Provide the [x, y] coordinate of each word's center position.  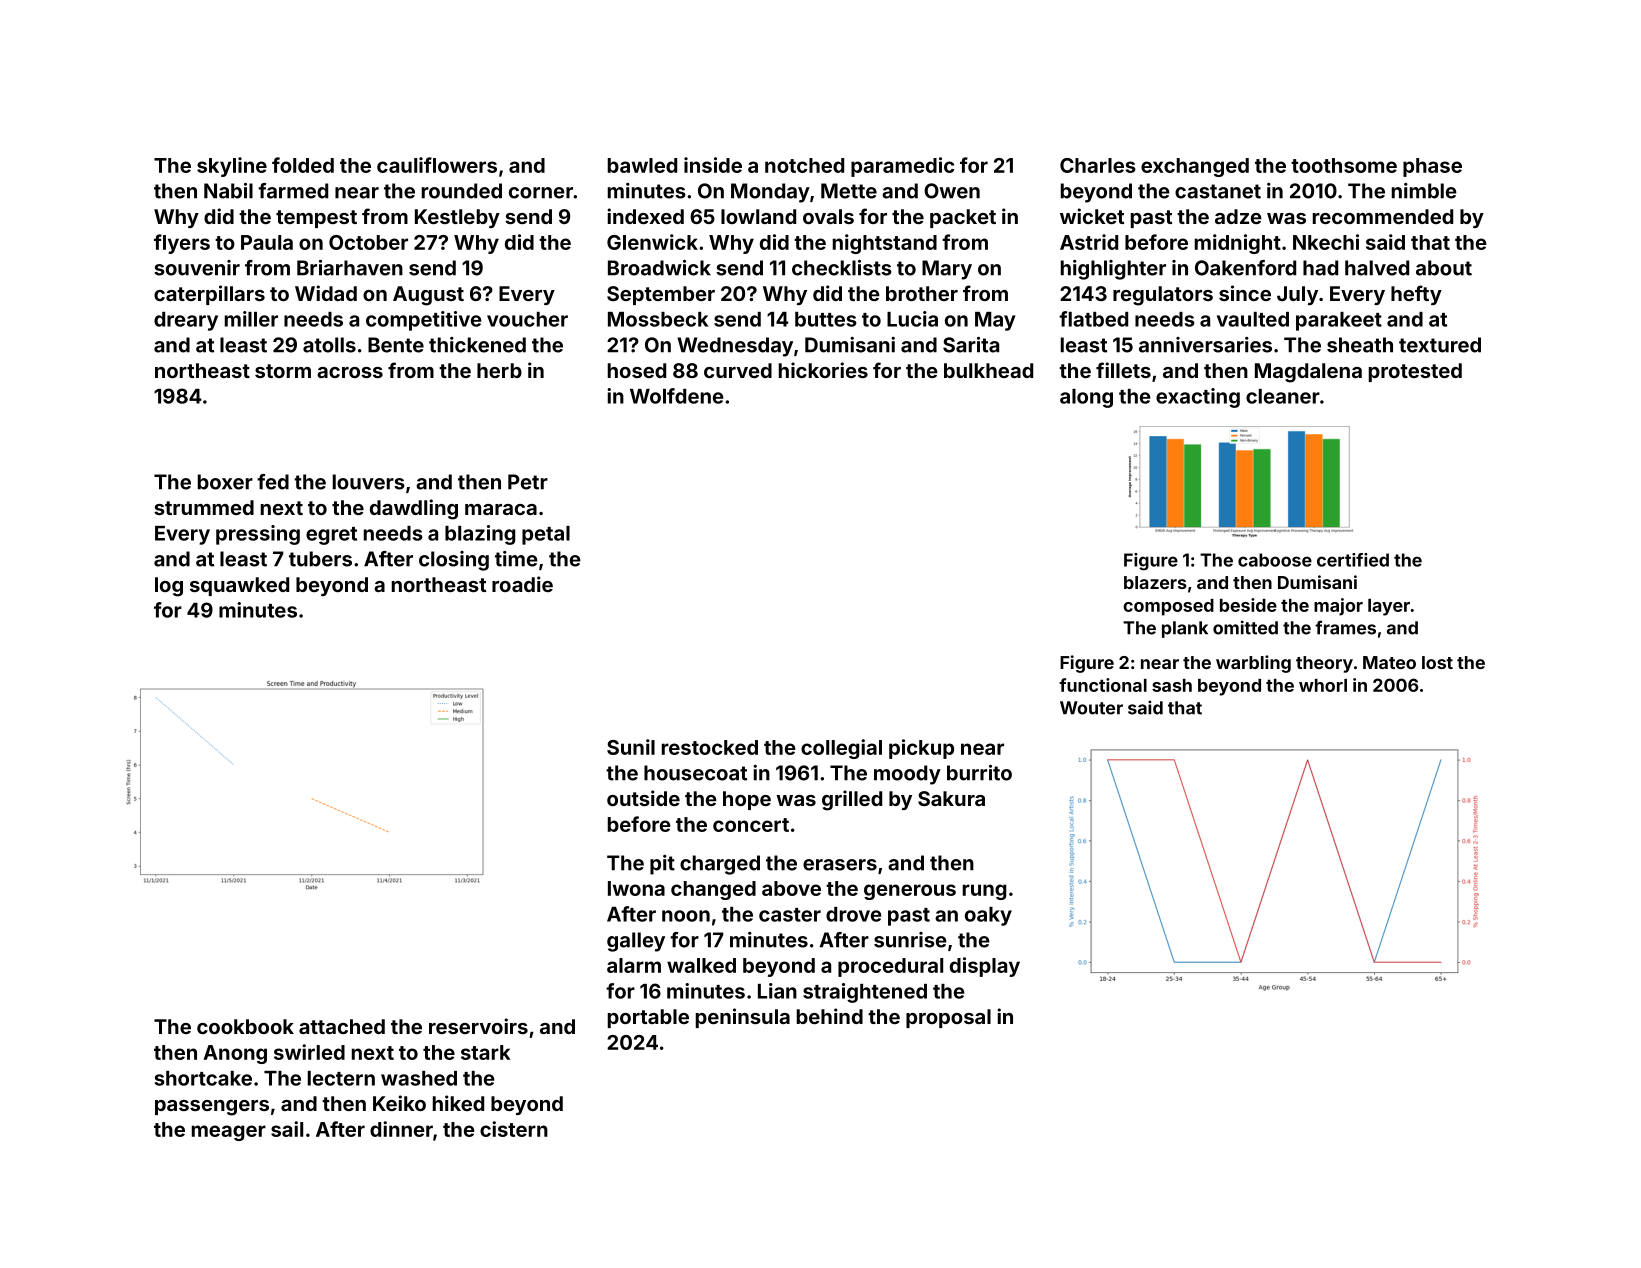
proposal [948, 1018]
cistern [514, 1129]
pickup [921, 749]
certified [1353, 560]
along [1086, 398]
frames [1345, 627]
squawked [239, 586]
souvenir [197, 268]
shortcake [203, 1078]
